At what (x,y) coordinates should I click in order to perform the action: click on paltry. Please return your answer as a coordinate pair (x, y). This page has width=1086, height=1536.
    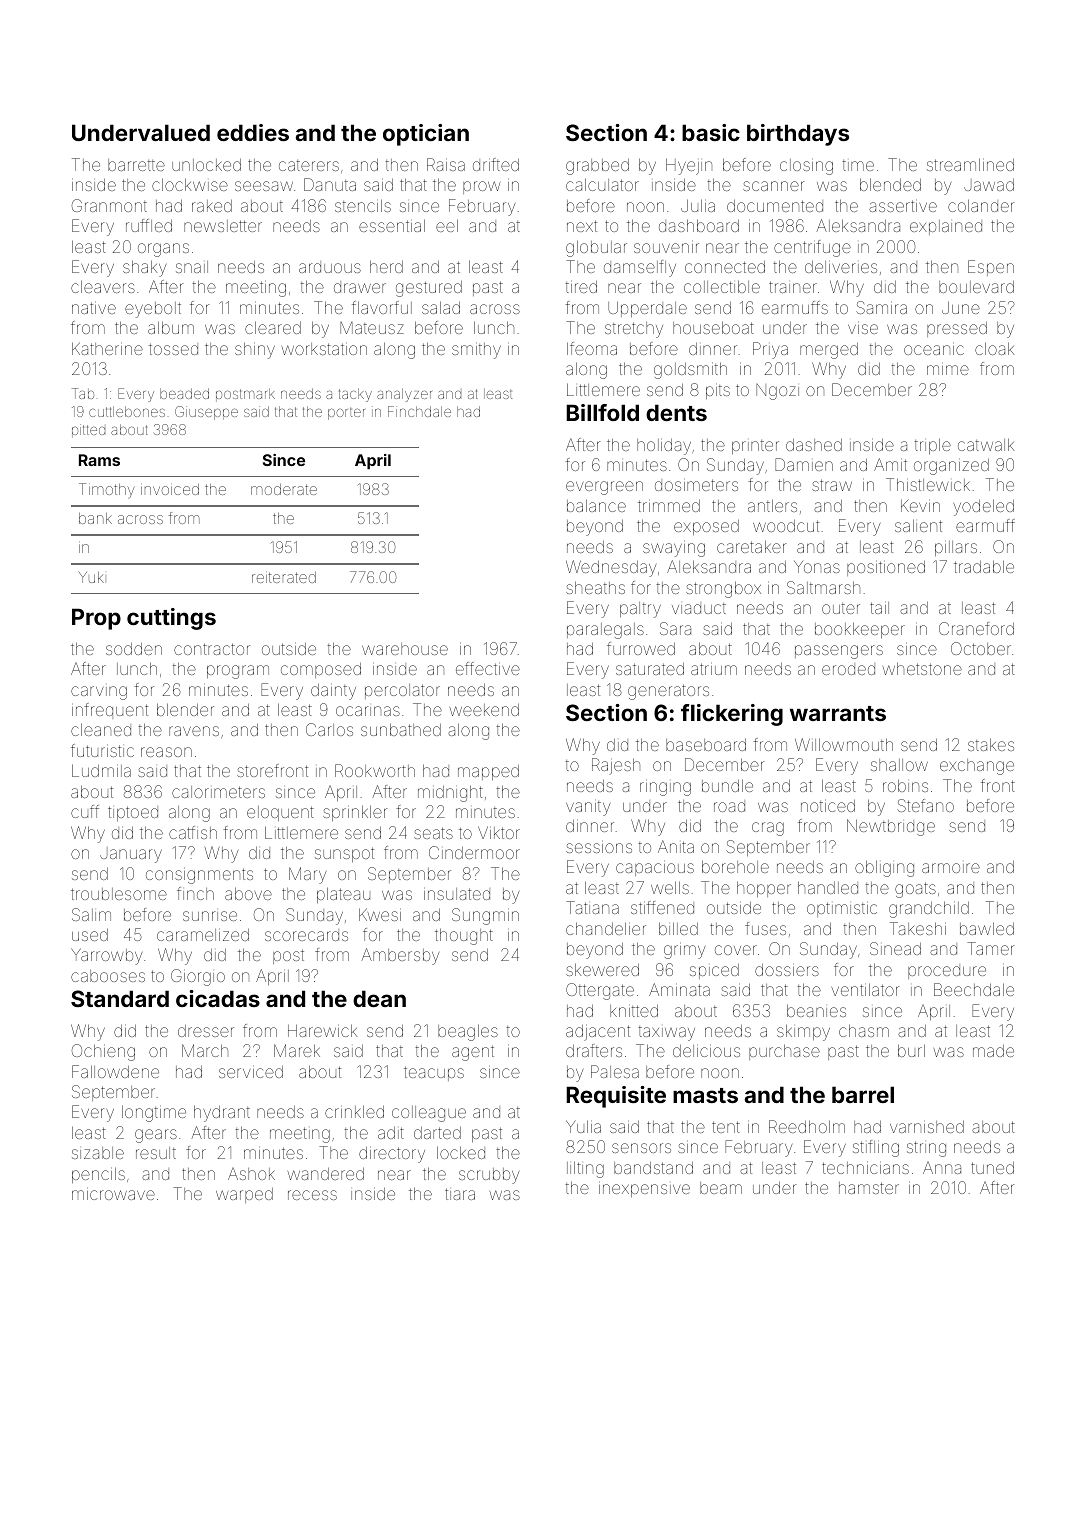
    Looking at the image, I should click on (640, 610).
